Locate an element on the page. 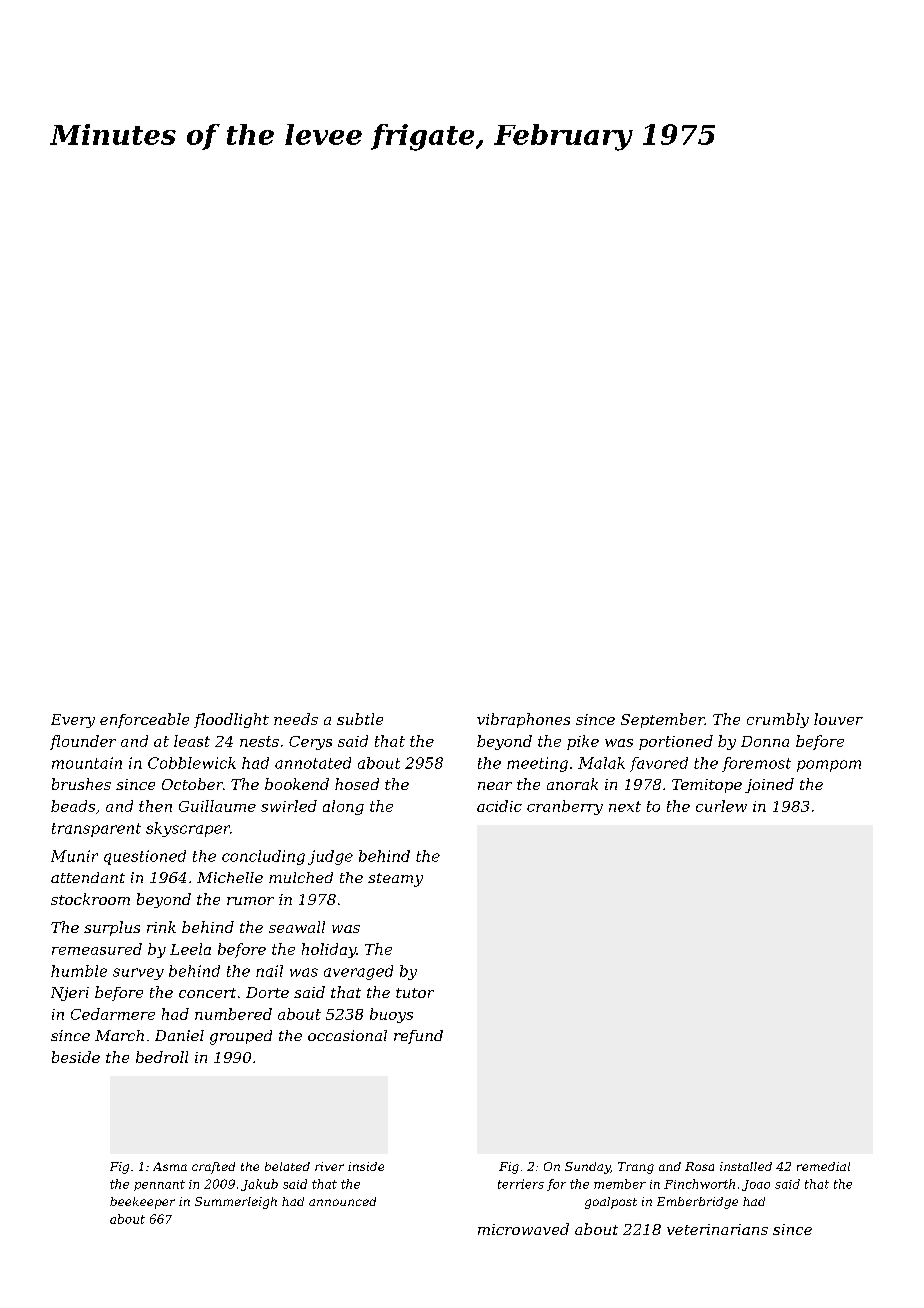 The image size is (924, 1308). humble is located at coordinates (79, 971).
